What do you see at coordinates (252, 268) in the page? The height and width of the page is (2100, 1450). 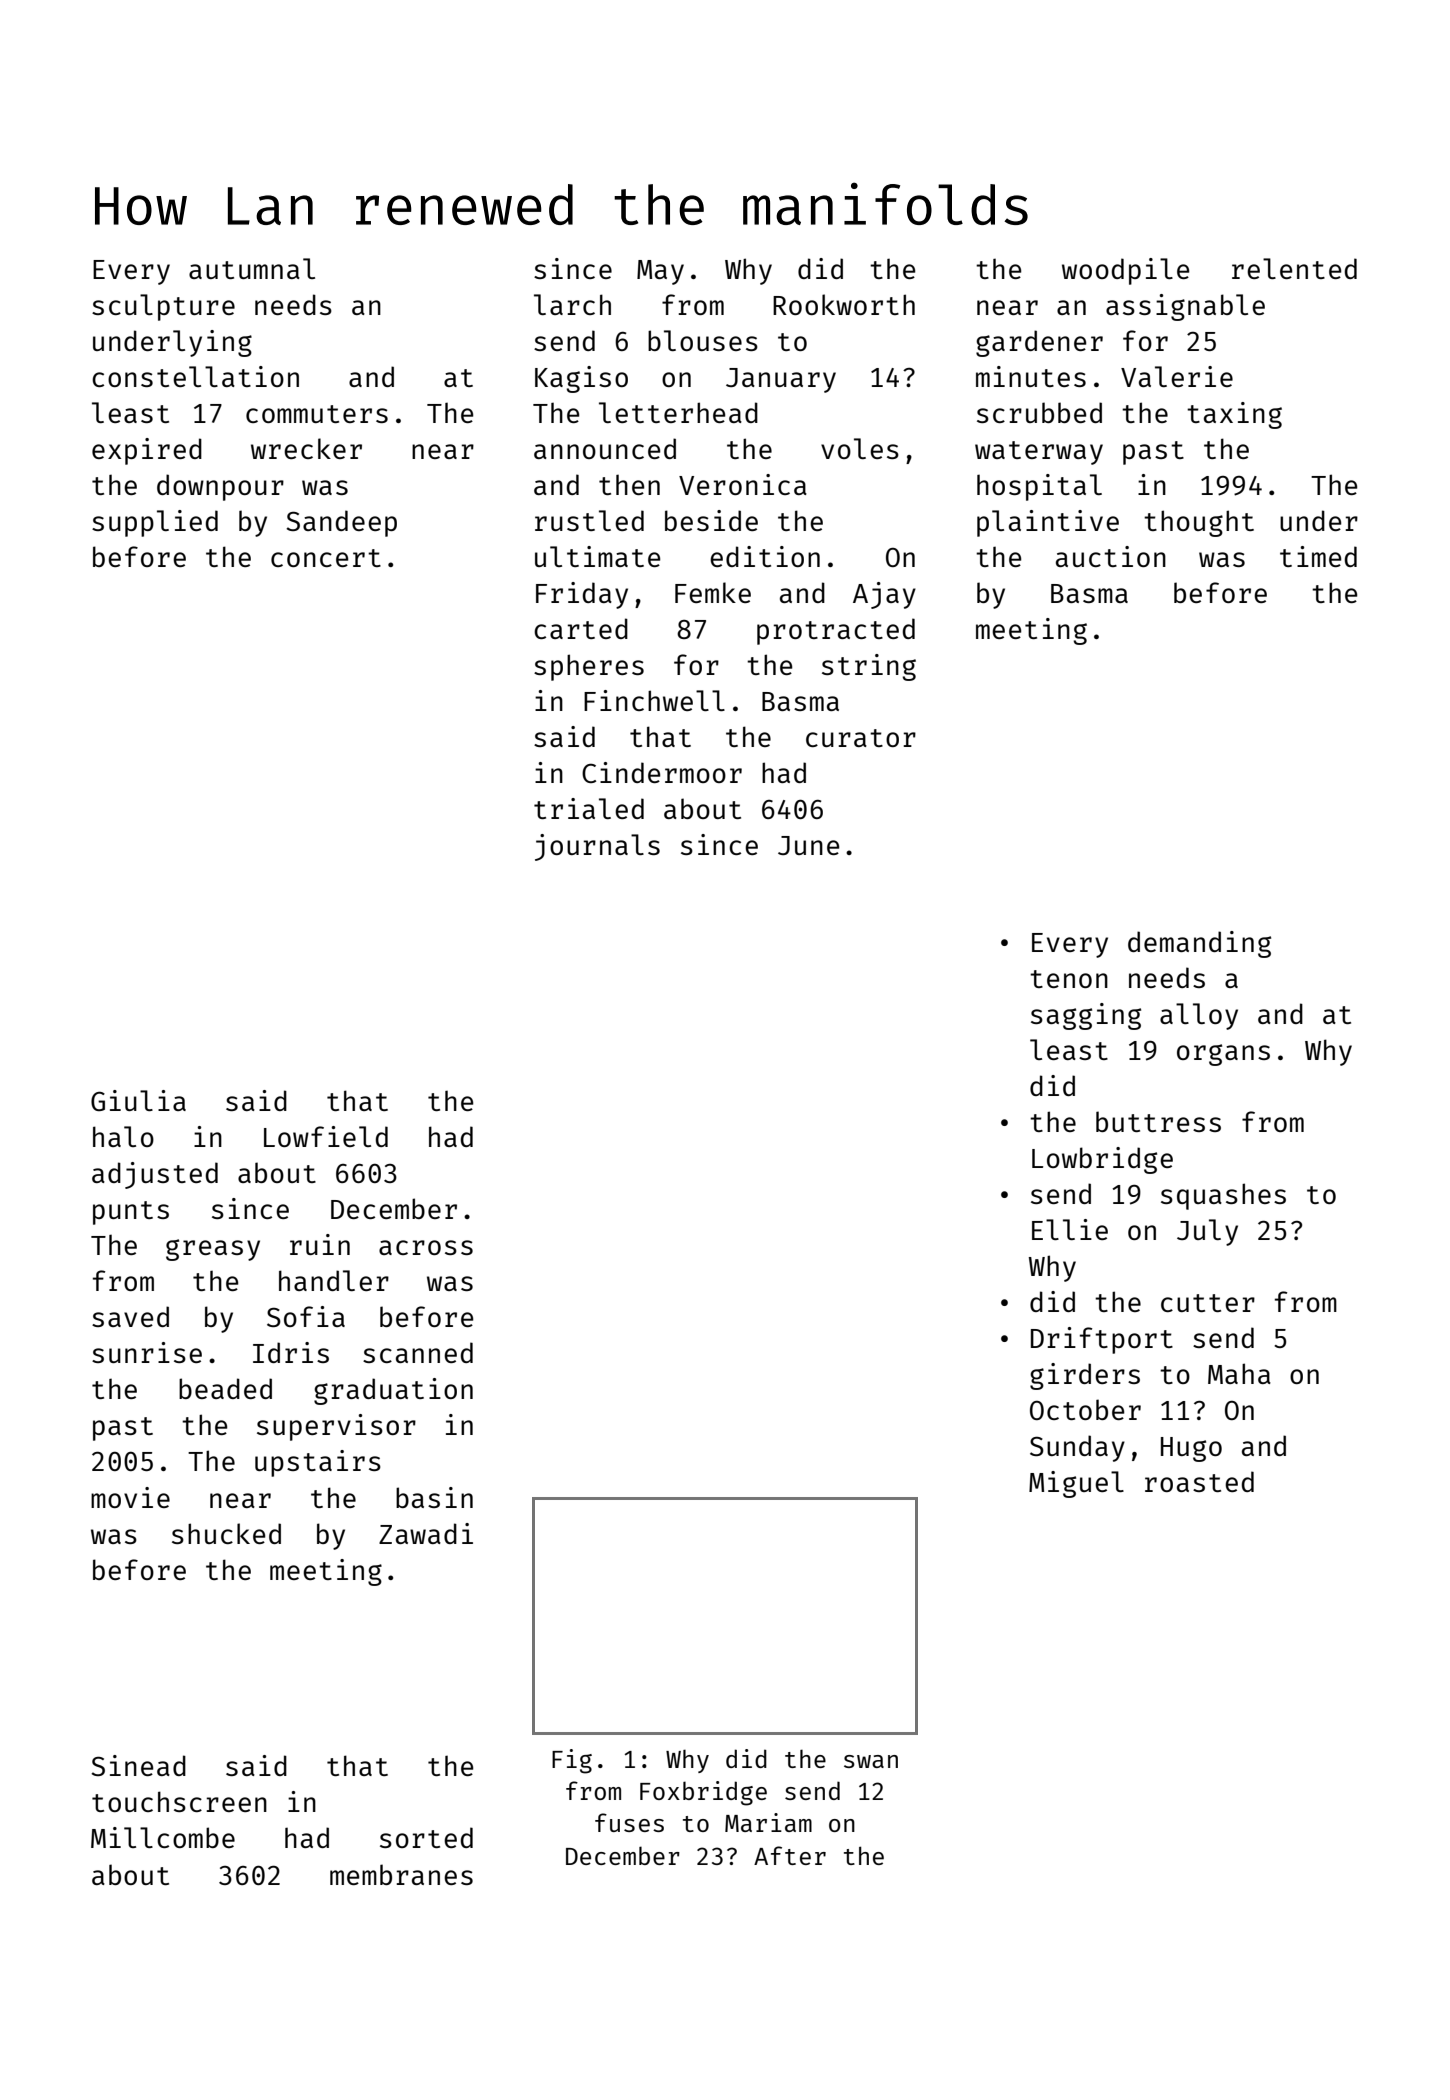 I see `autumnal` at bounding box center [252, 268].
